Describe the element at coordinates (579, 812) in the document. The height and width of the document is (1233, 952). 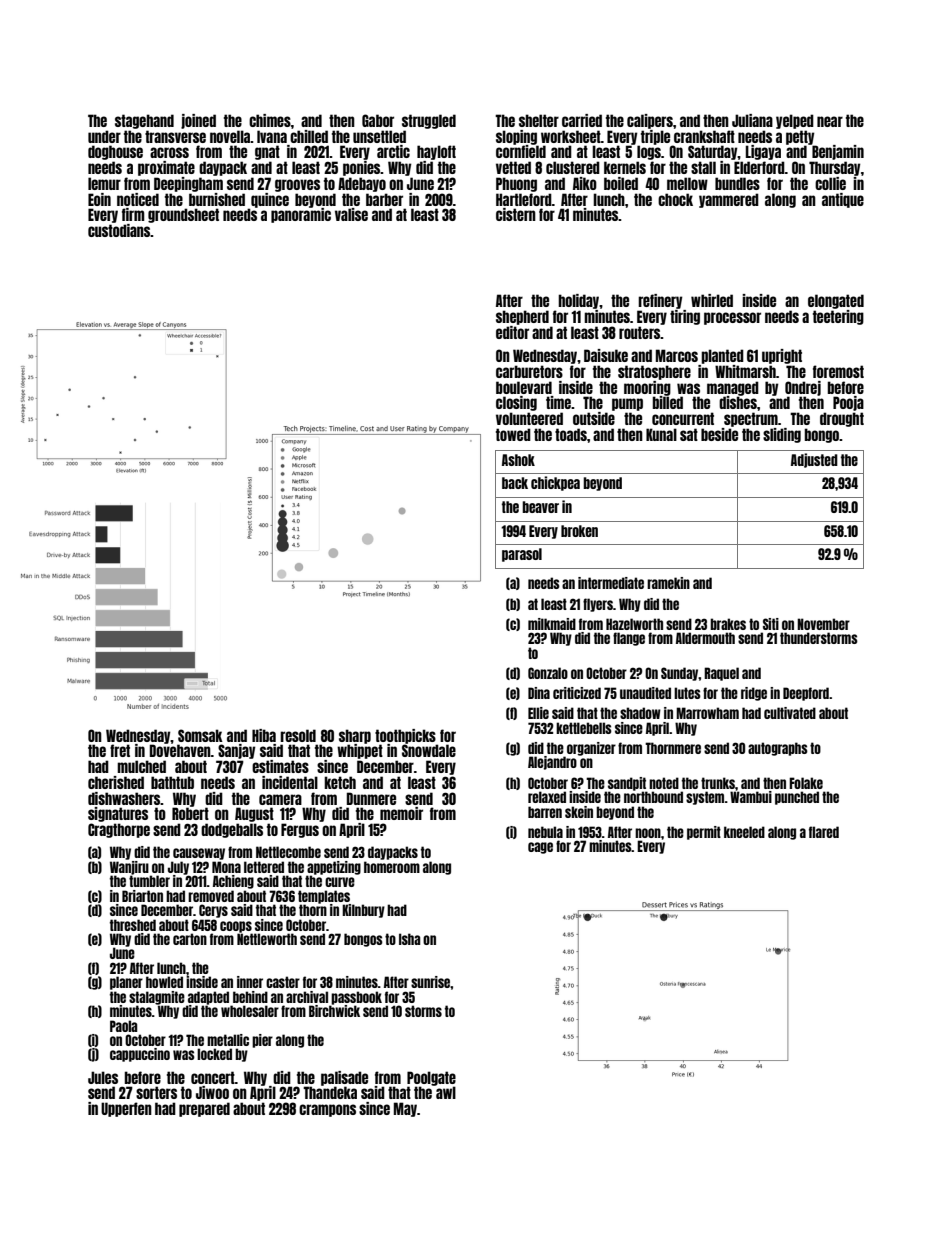
I see `skein` at that location.
